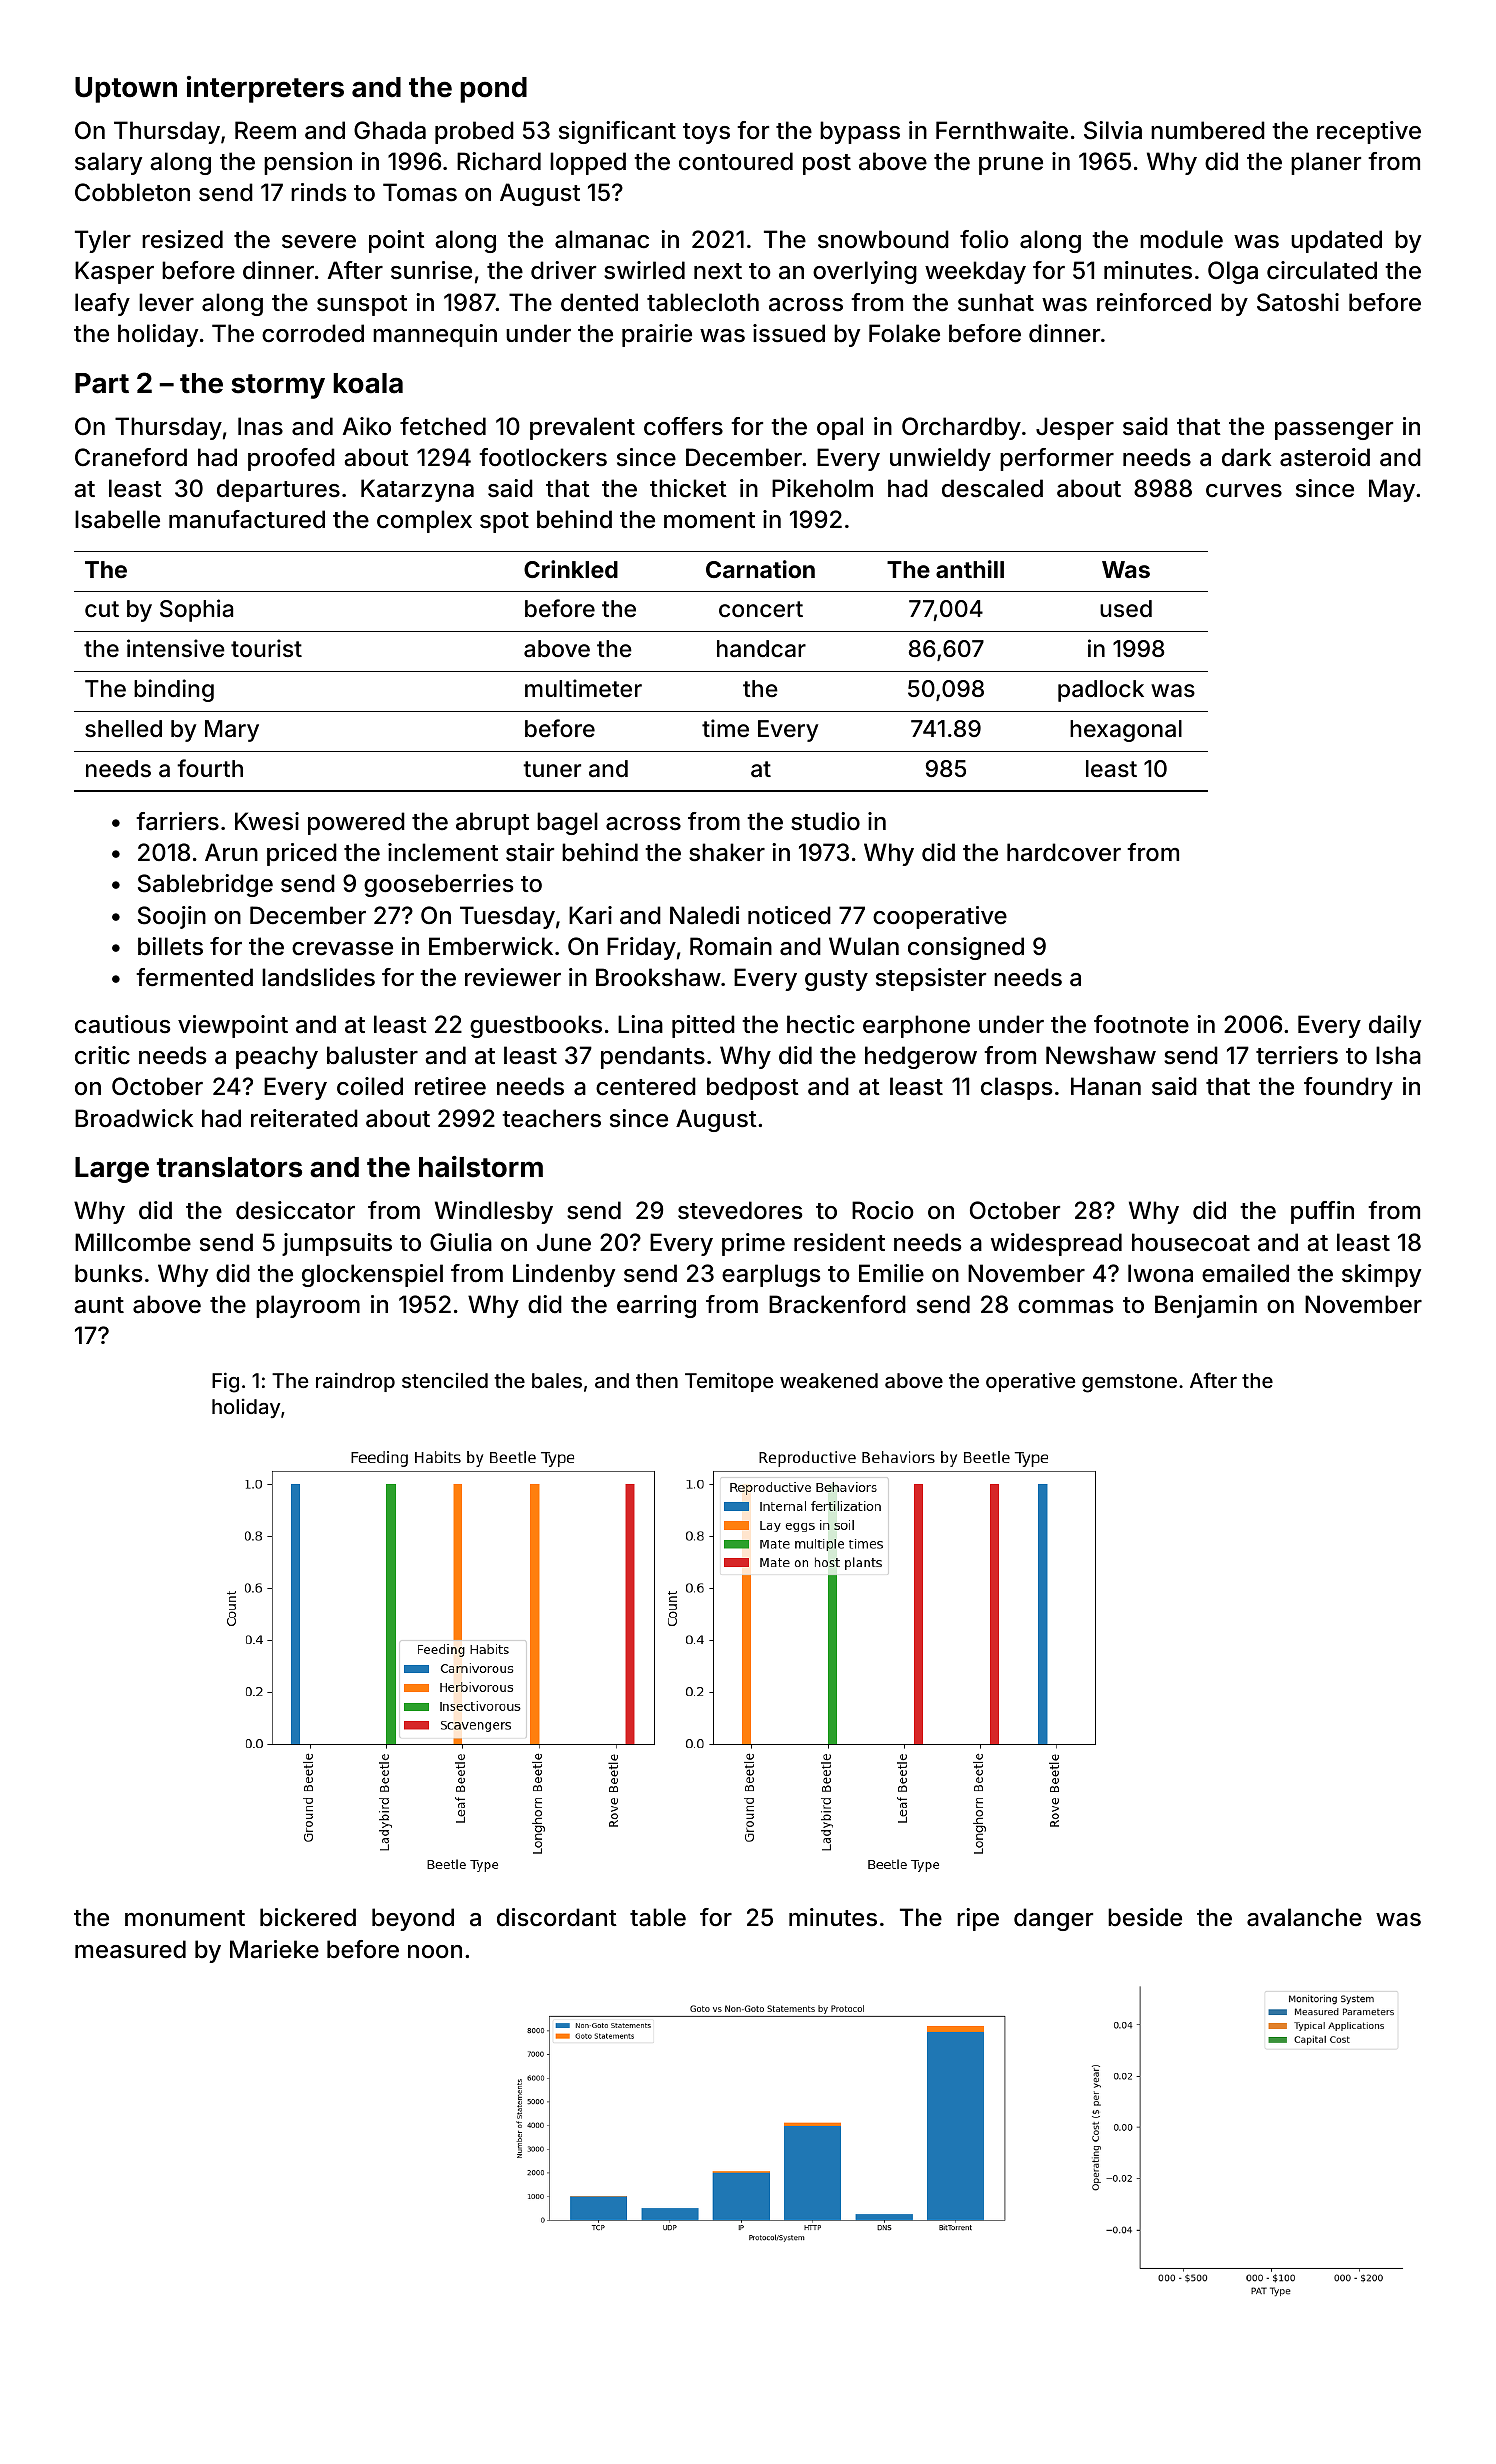  Describe the element at coordinates (966, 948) in the screenshot. I see `consigned` at that location.
